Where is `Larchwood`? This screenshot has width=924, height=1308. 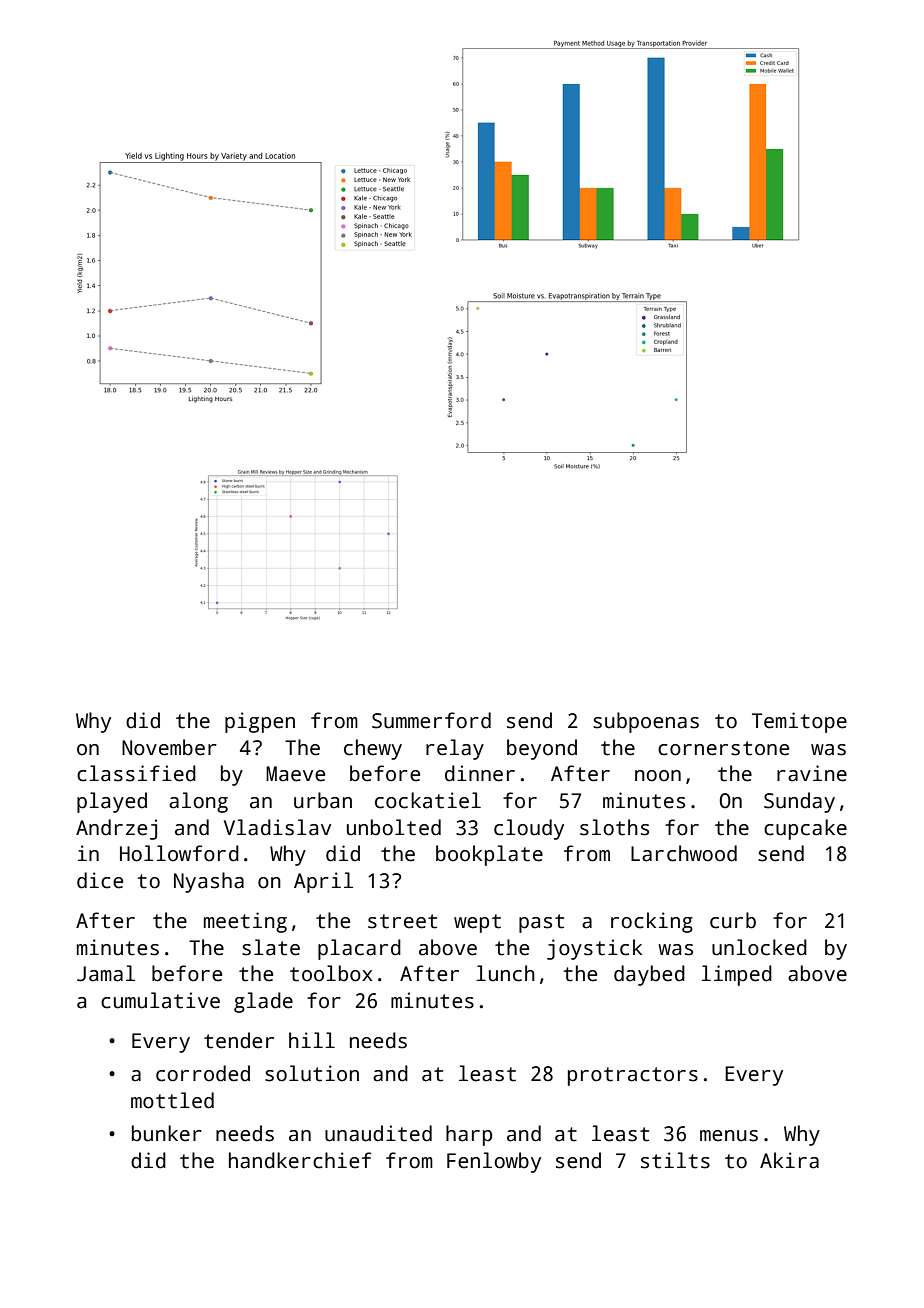
Larchwood is located at coordinates (684, 853).
